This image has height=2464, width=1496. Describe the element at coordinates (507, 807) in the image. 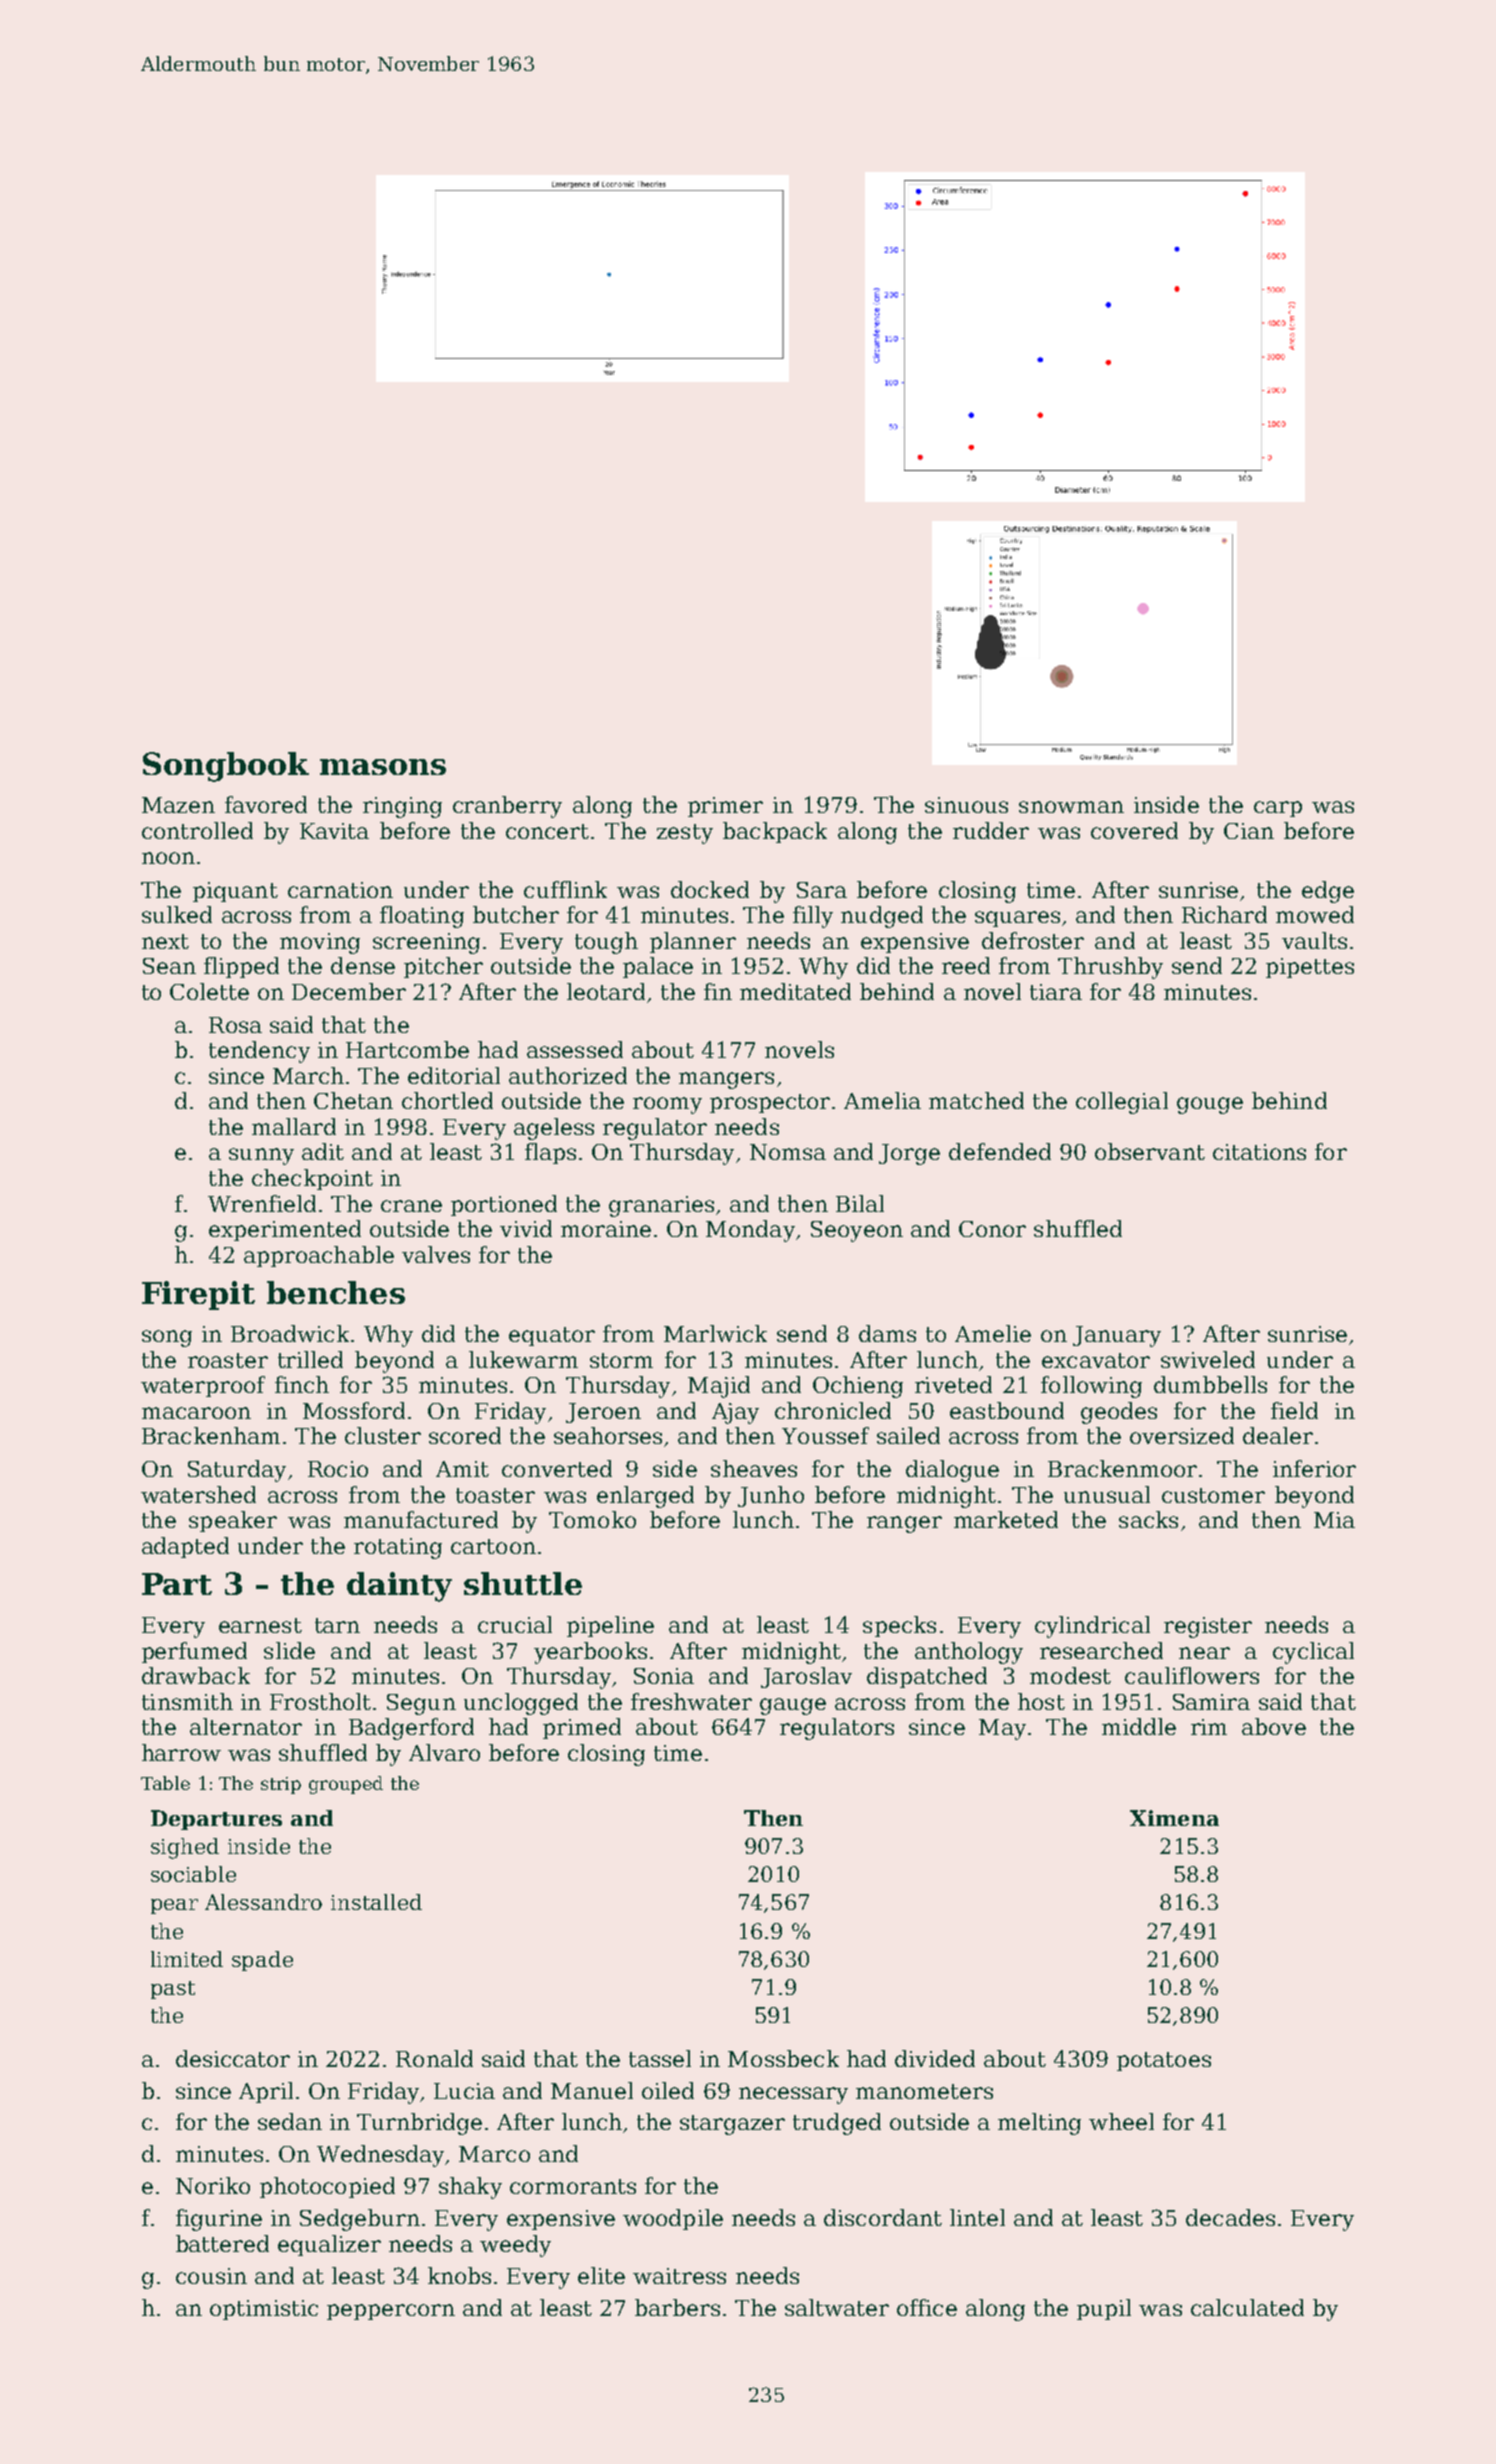

I see `cranberry` at that location.
